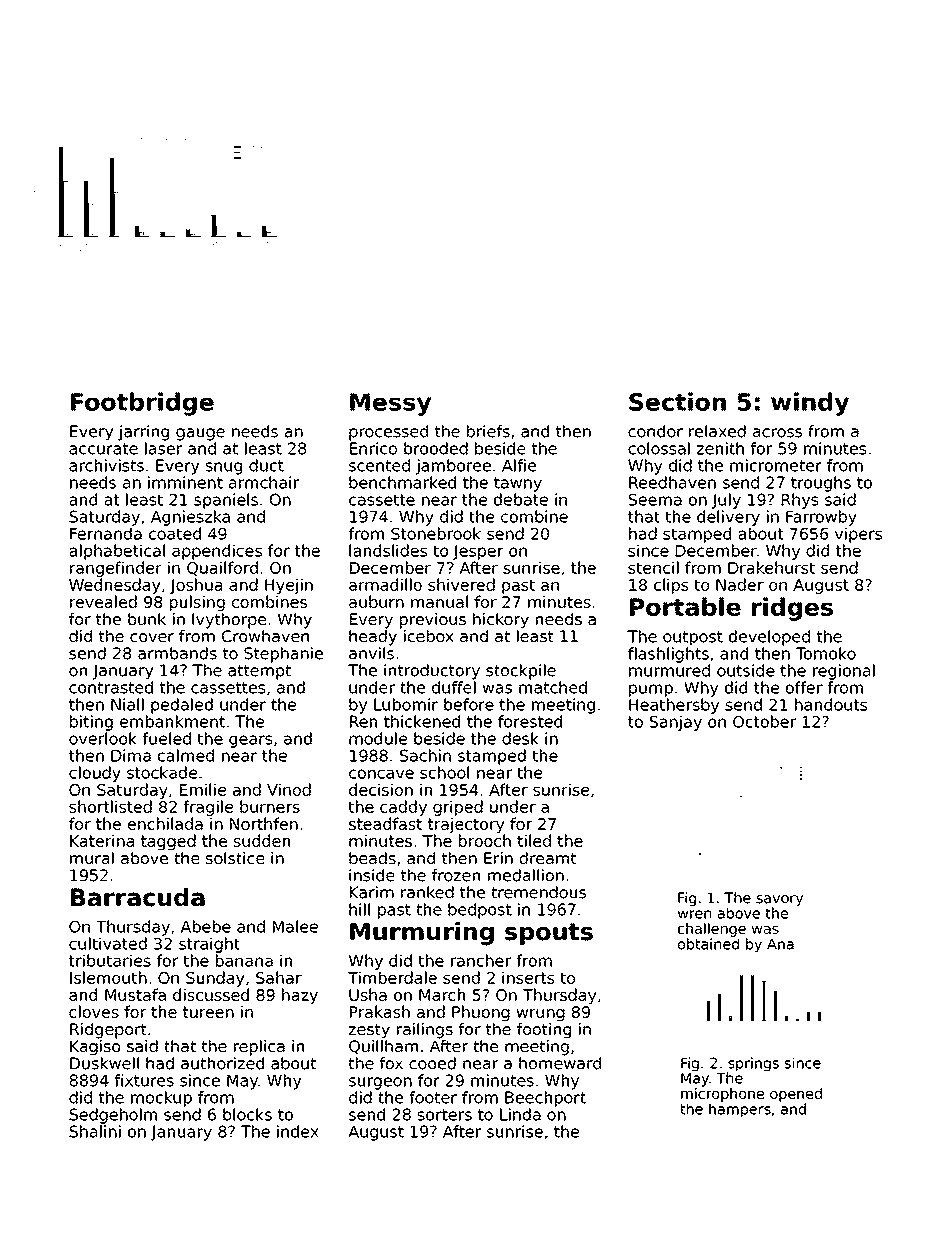 The image size is (952, 1233). What do you see at coordinates (371, 653) in the screenshot?
I see `anvils` at bounding box center [371, 653].
